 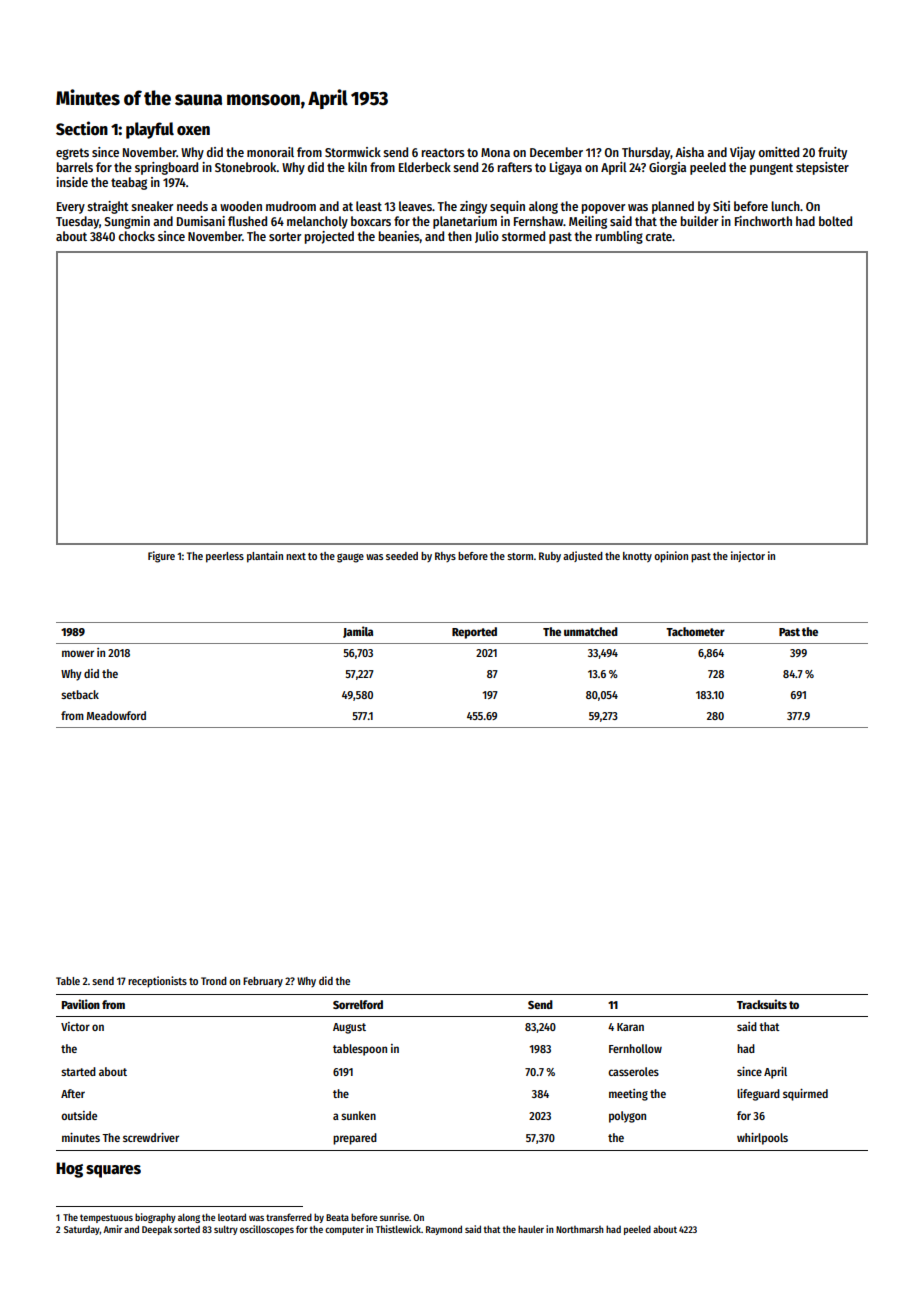 What do you see at coordinates (402, 556) in the screenshot?
I see `seeded` at bounding box center [402, 556].
